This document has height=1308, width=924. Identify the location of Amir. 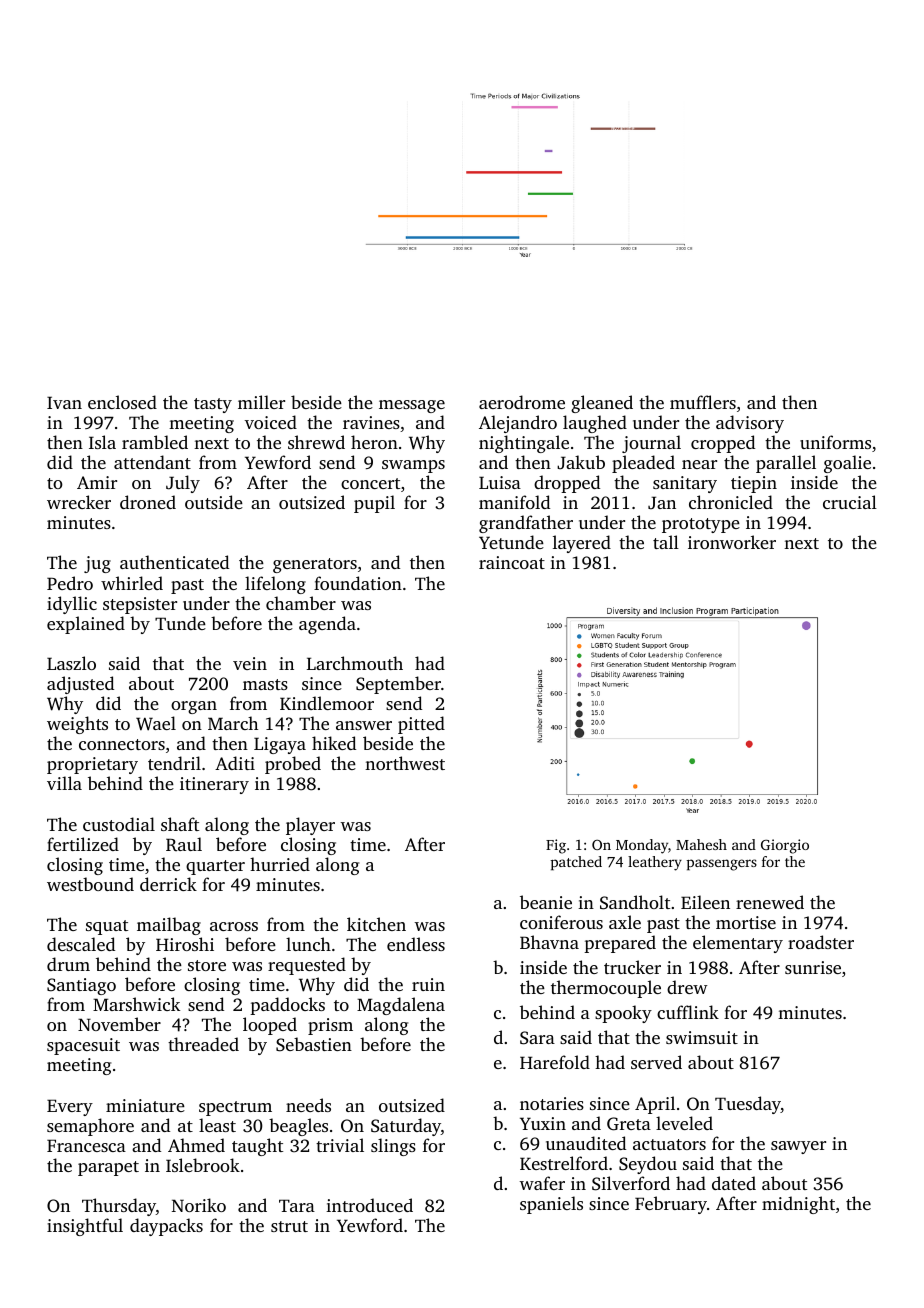
(97, 482).
